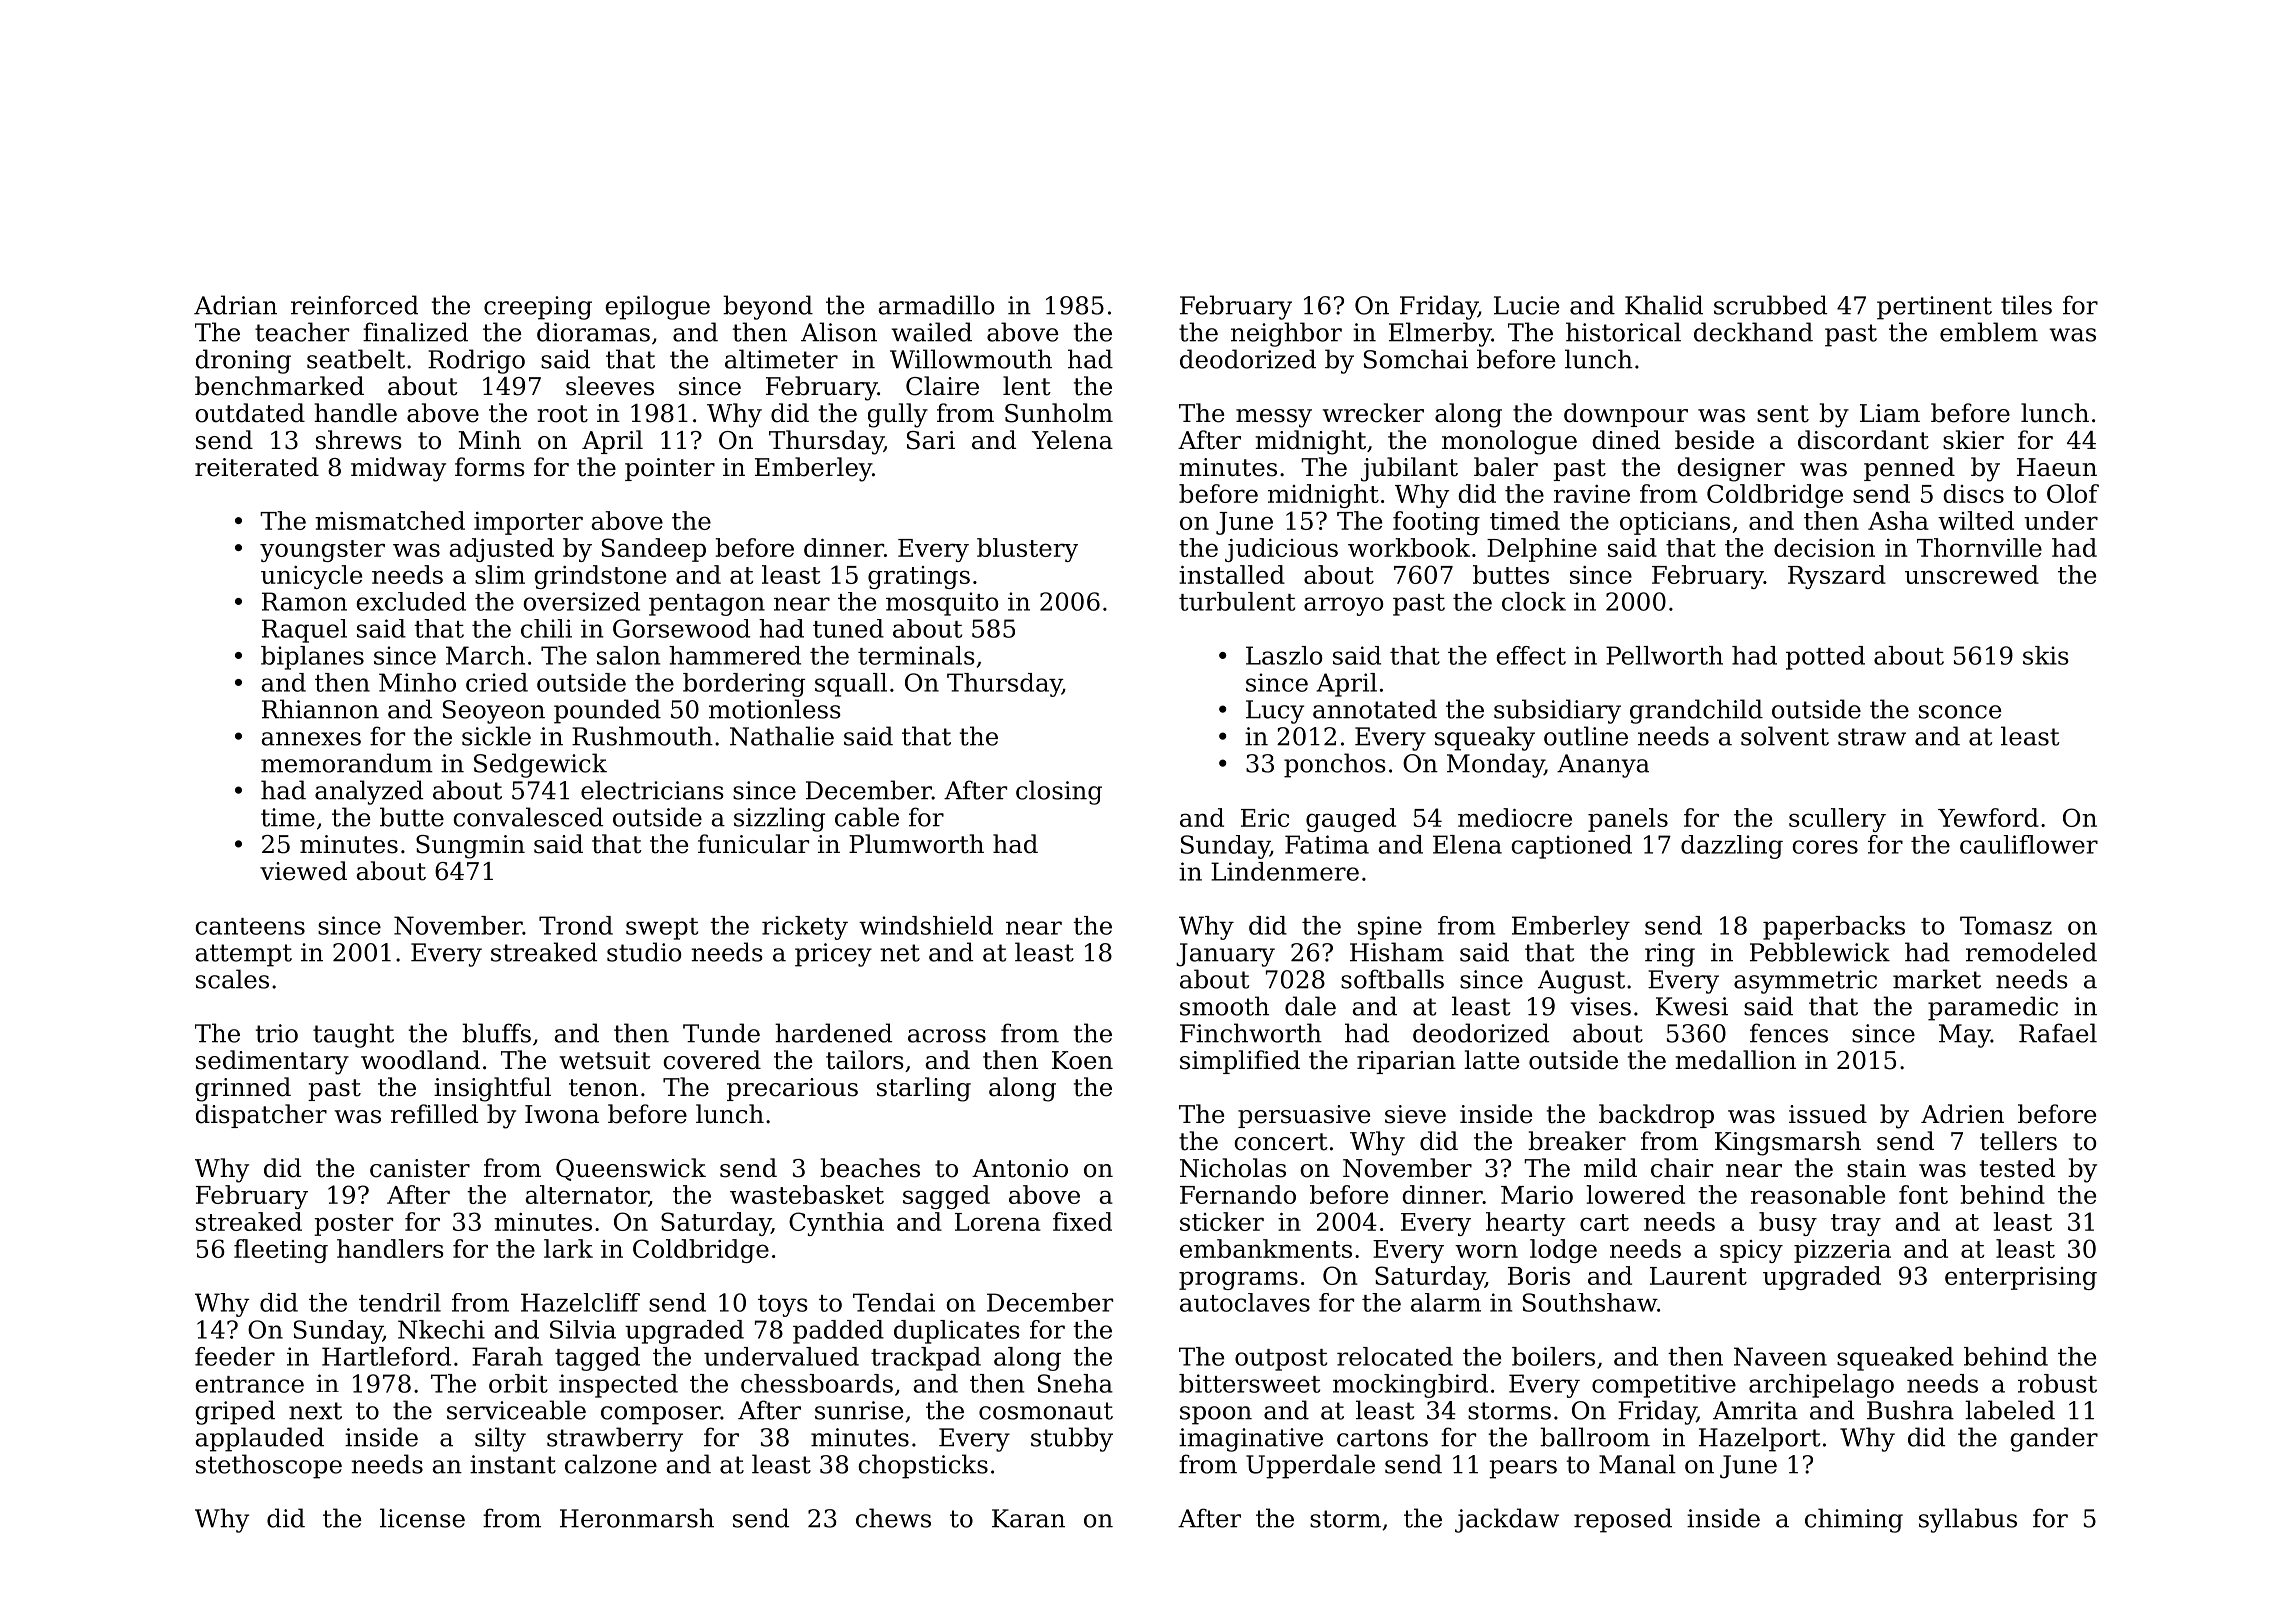 Image resolution: width=2292 pixels, height=1620 pixels. What do you see at coordinates (250, 926) in the screenshot?
I see `canteens` at bounding box center [250, 926].
